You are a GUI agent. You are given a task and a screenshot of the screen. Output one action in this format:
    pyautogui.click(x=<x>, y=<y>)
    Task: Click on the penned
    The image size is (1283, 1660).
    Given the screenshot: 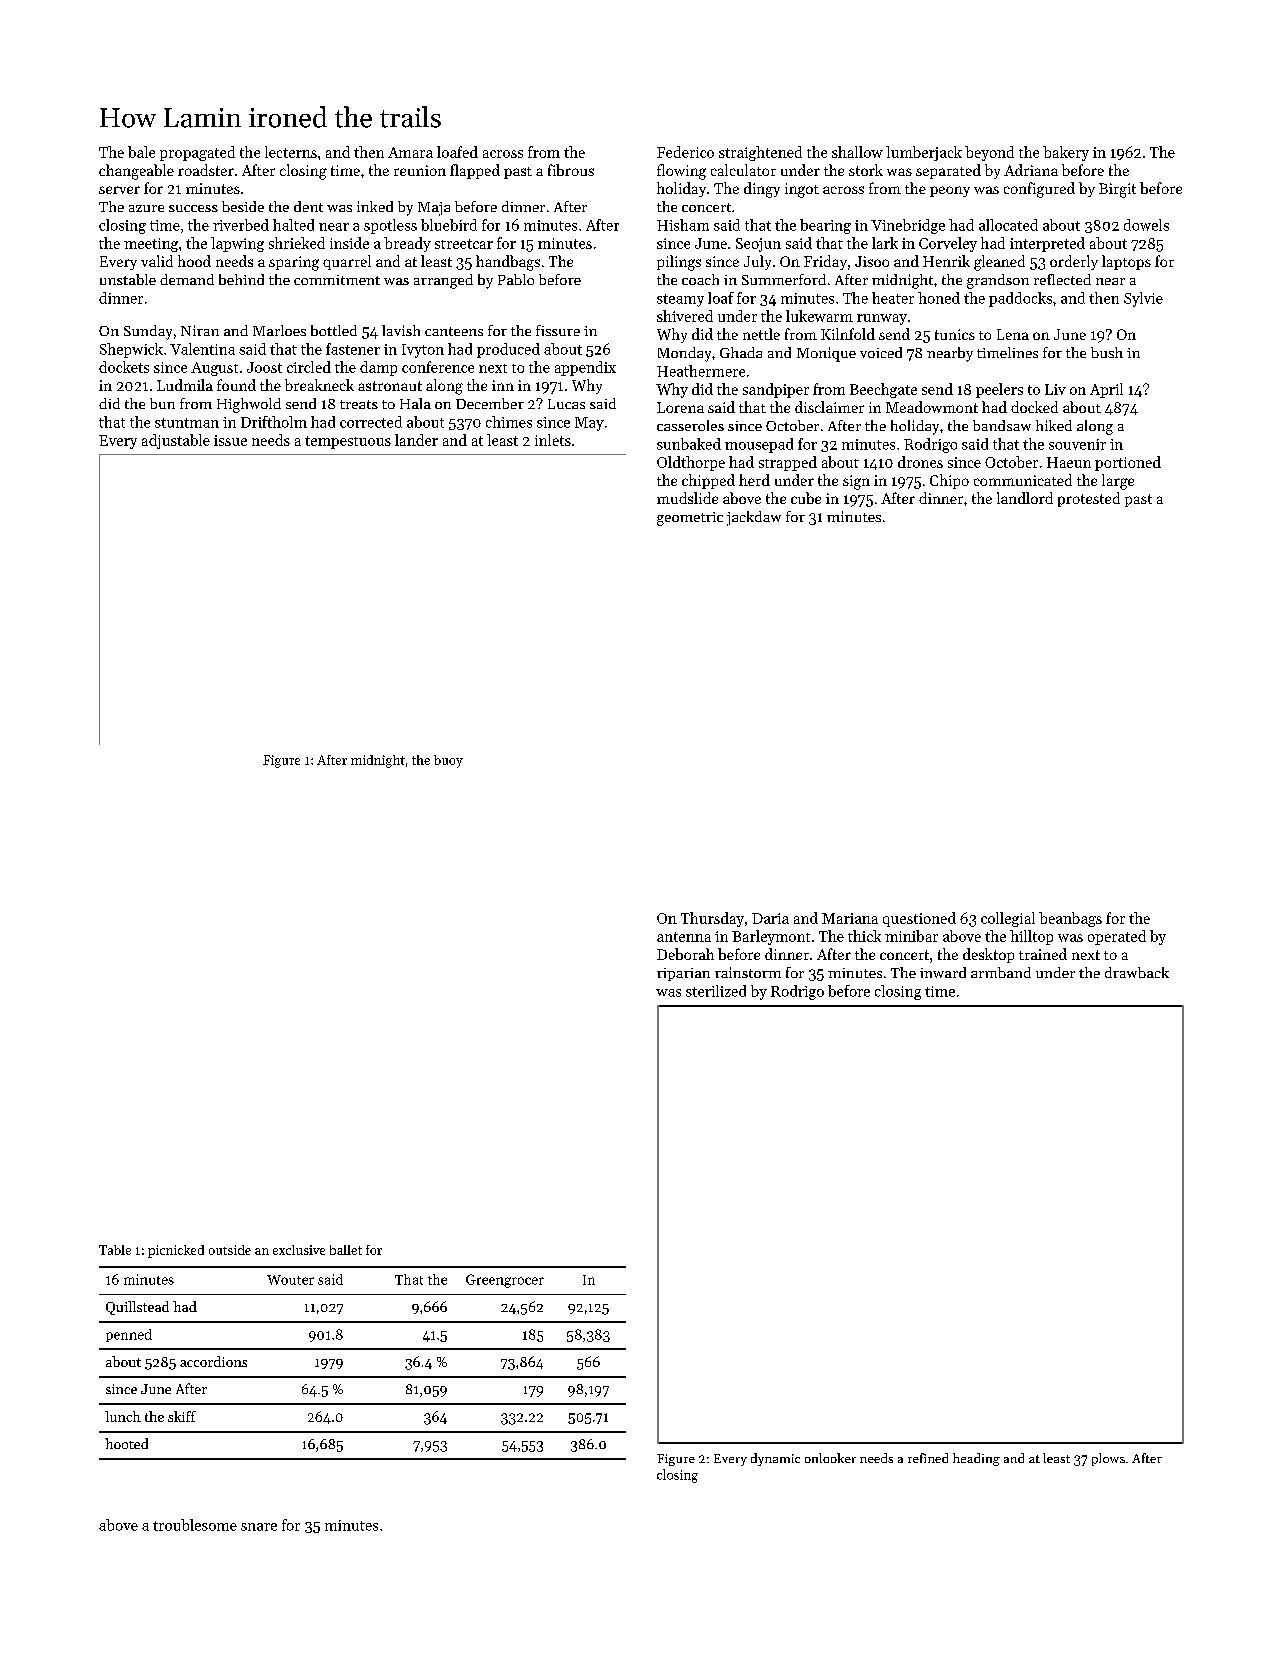 What is the action you would take?
    pyautogui.click(x=129, y=1335)
